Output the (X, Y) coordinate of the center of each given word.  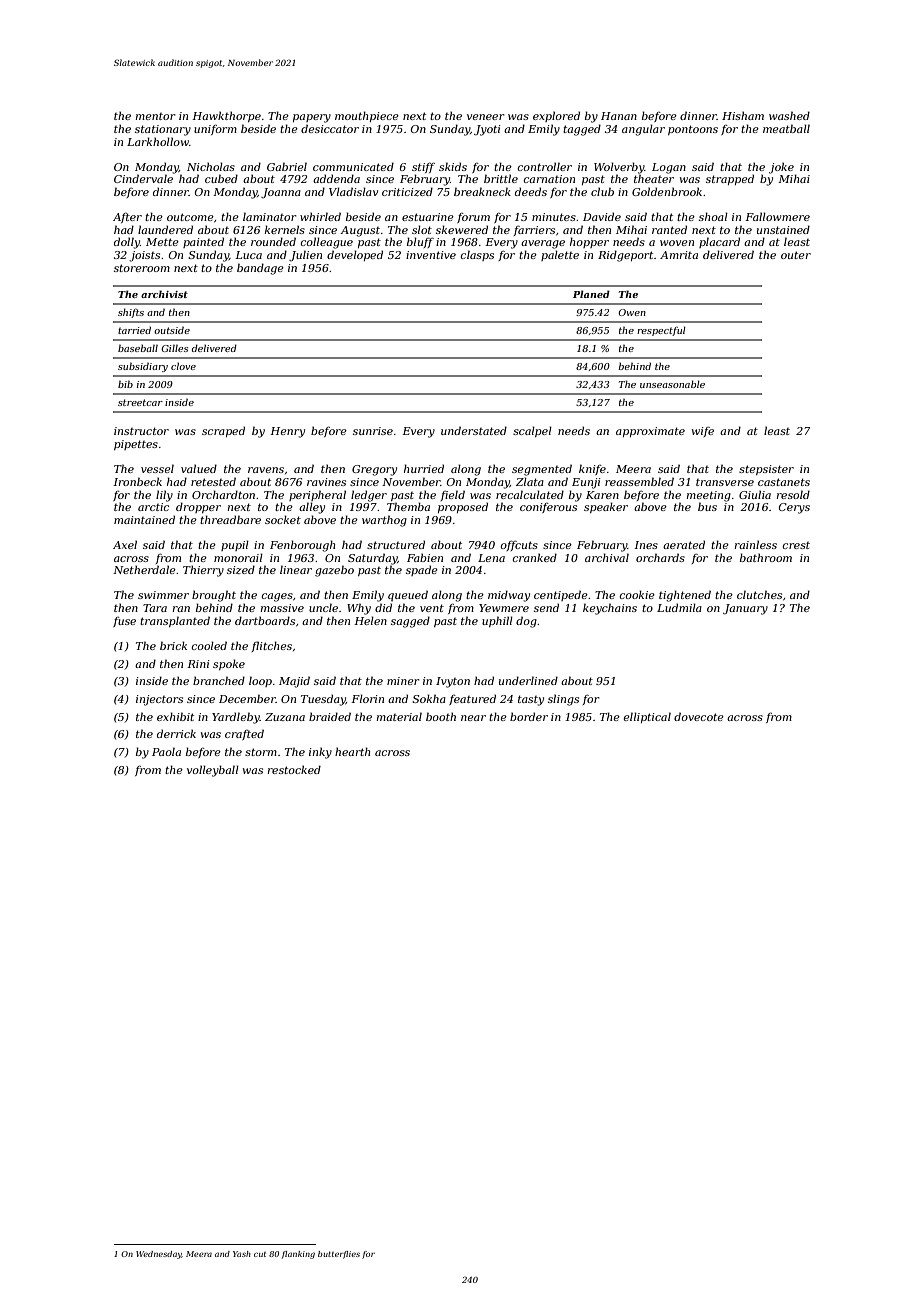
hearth (352, 751)
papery (312, 118)
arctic (153, 507)
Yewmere (504, 608)
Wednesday (159, 1255)
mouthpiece (367, 116)
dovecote (699, 716)
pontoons (693, 130)
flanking (298, 1255)
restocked (294, 769)
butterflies (339, 1255)
